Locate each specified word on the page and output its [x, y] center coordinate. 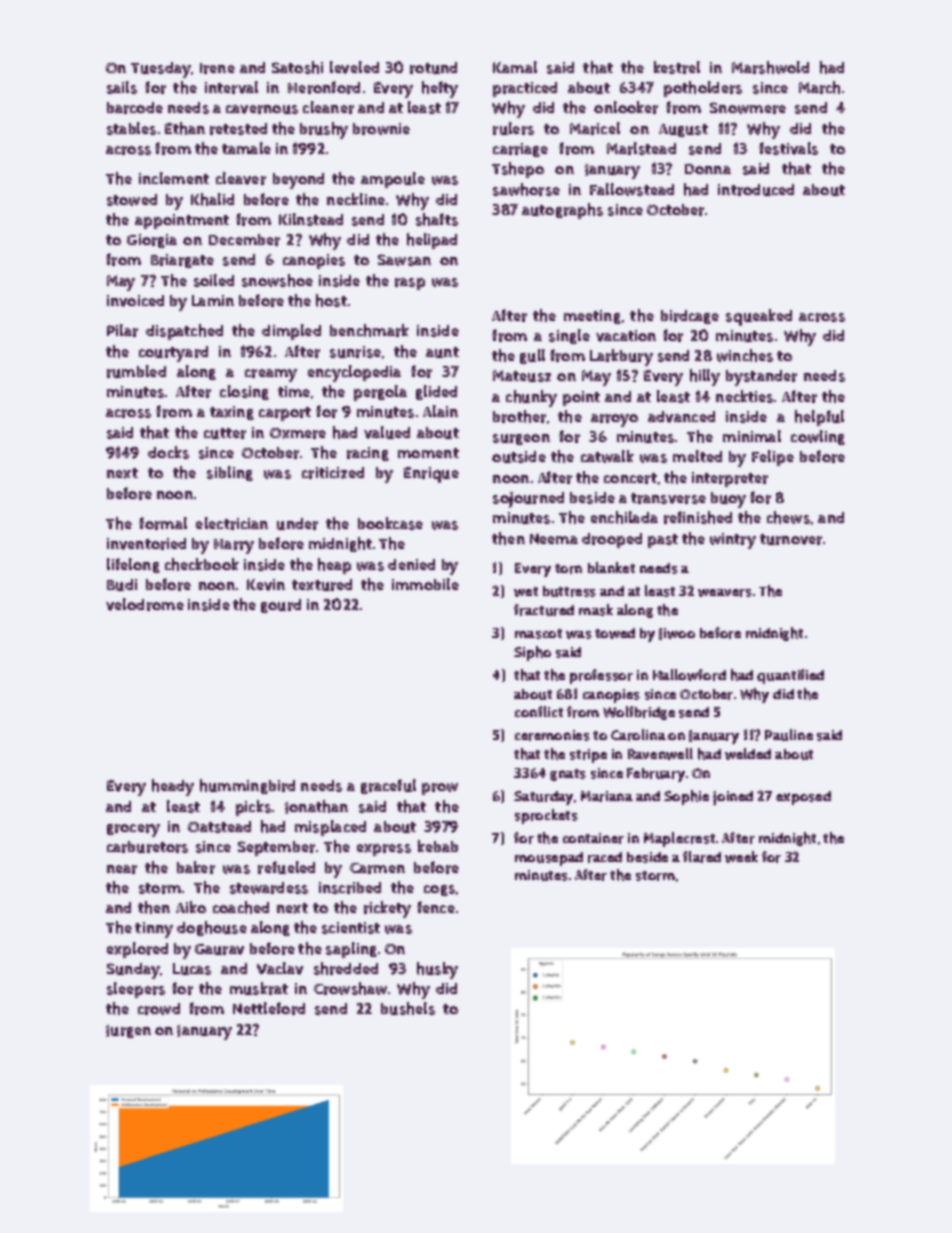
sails [122, 87]
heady [173, 787]
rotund [433, 68]
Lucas [192, 969]
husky [437, 970]
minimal [752, 436]
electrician [232, 523]
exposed [803, 798]
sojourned [528, 500]
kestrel [677, 67]
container [593, 838]
